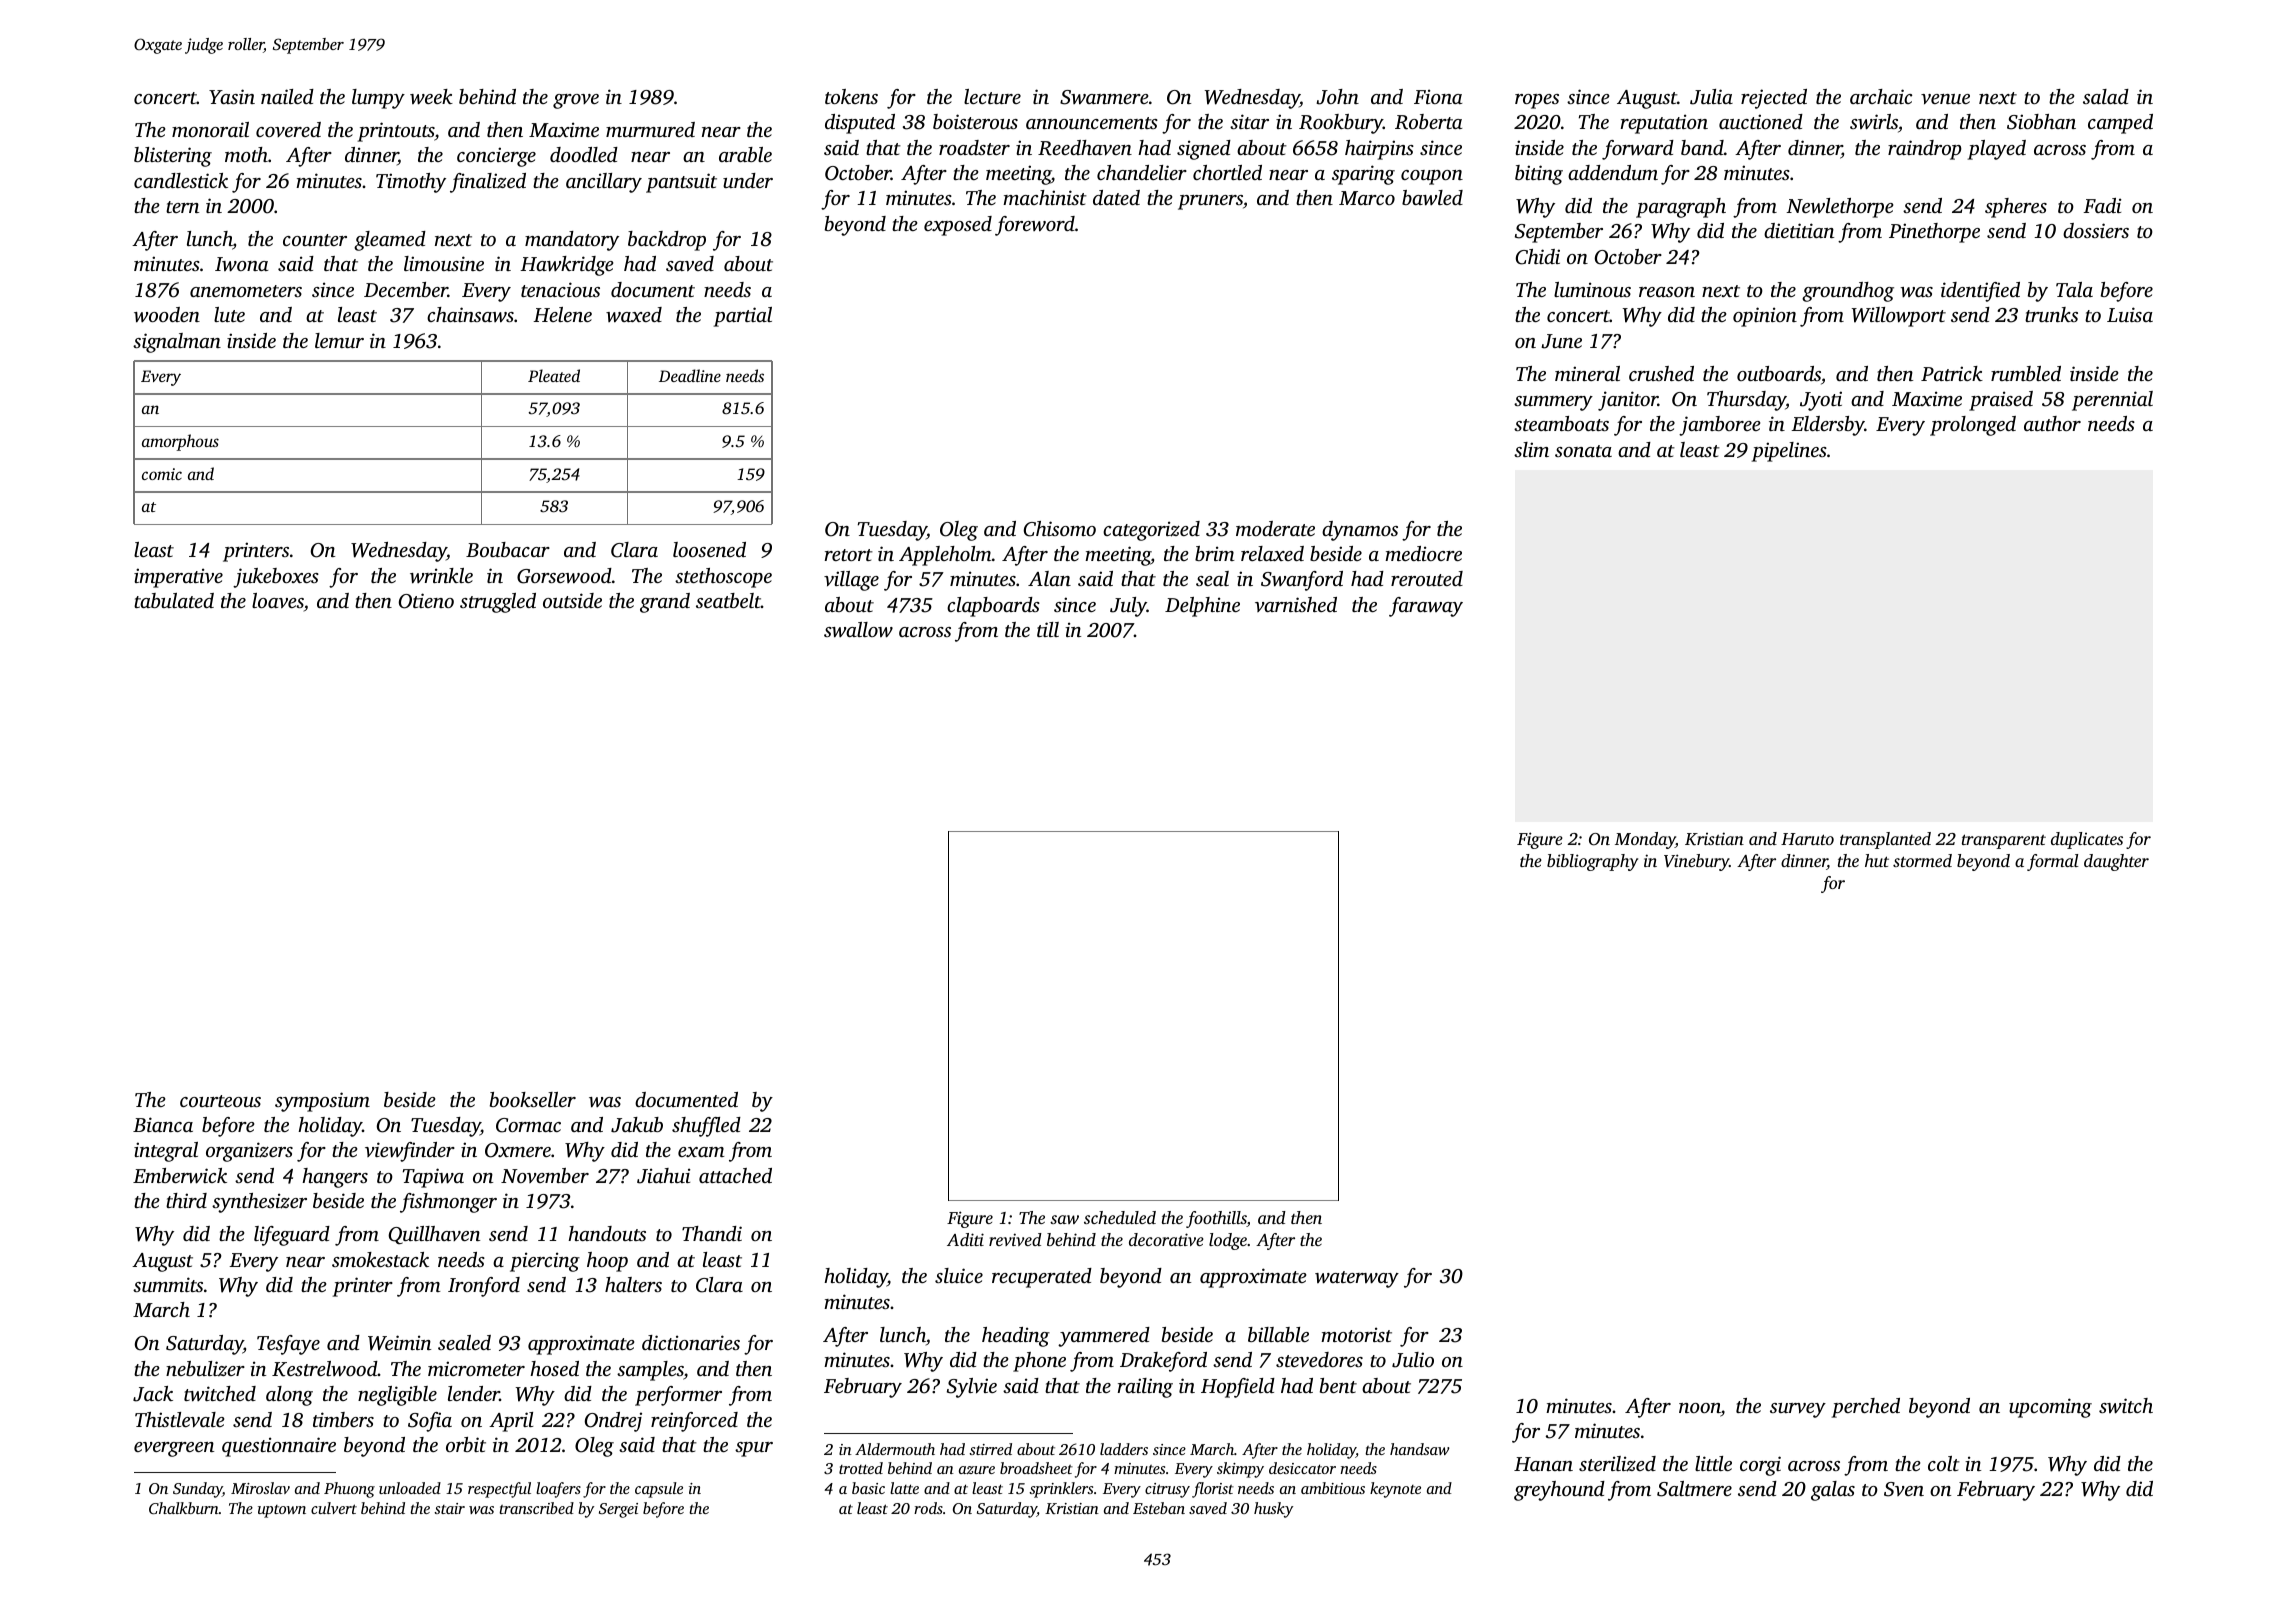 This document has width=2287, height=1617. Describe the element at coordinates (174, 600) in the document. I see `tabulated` at that location.
